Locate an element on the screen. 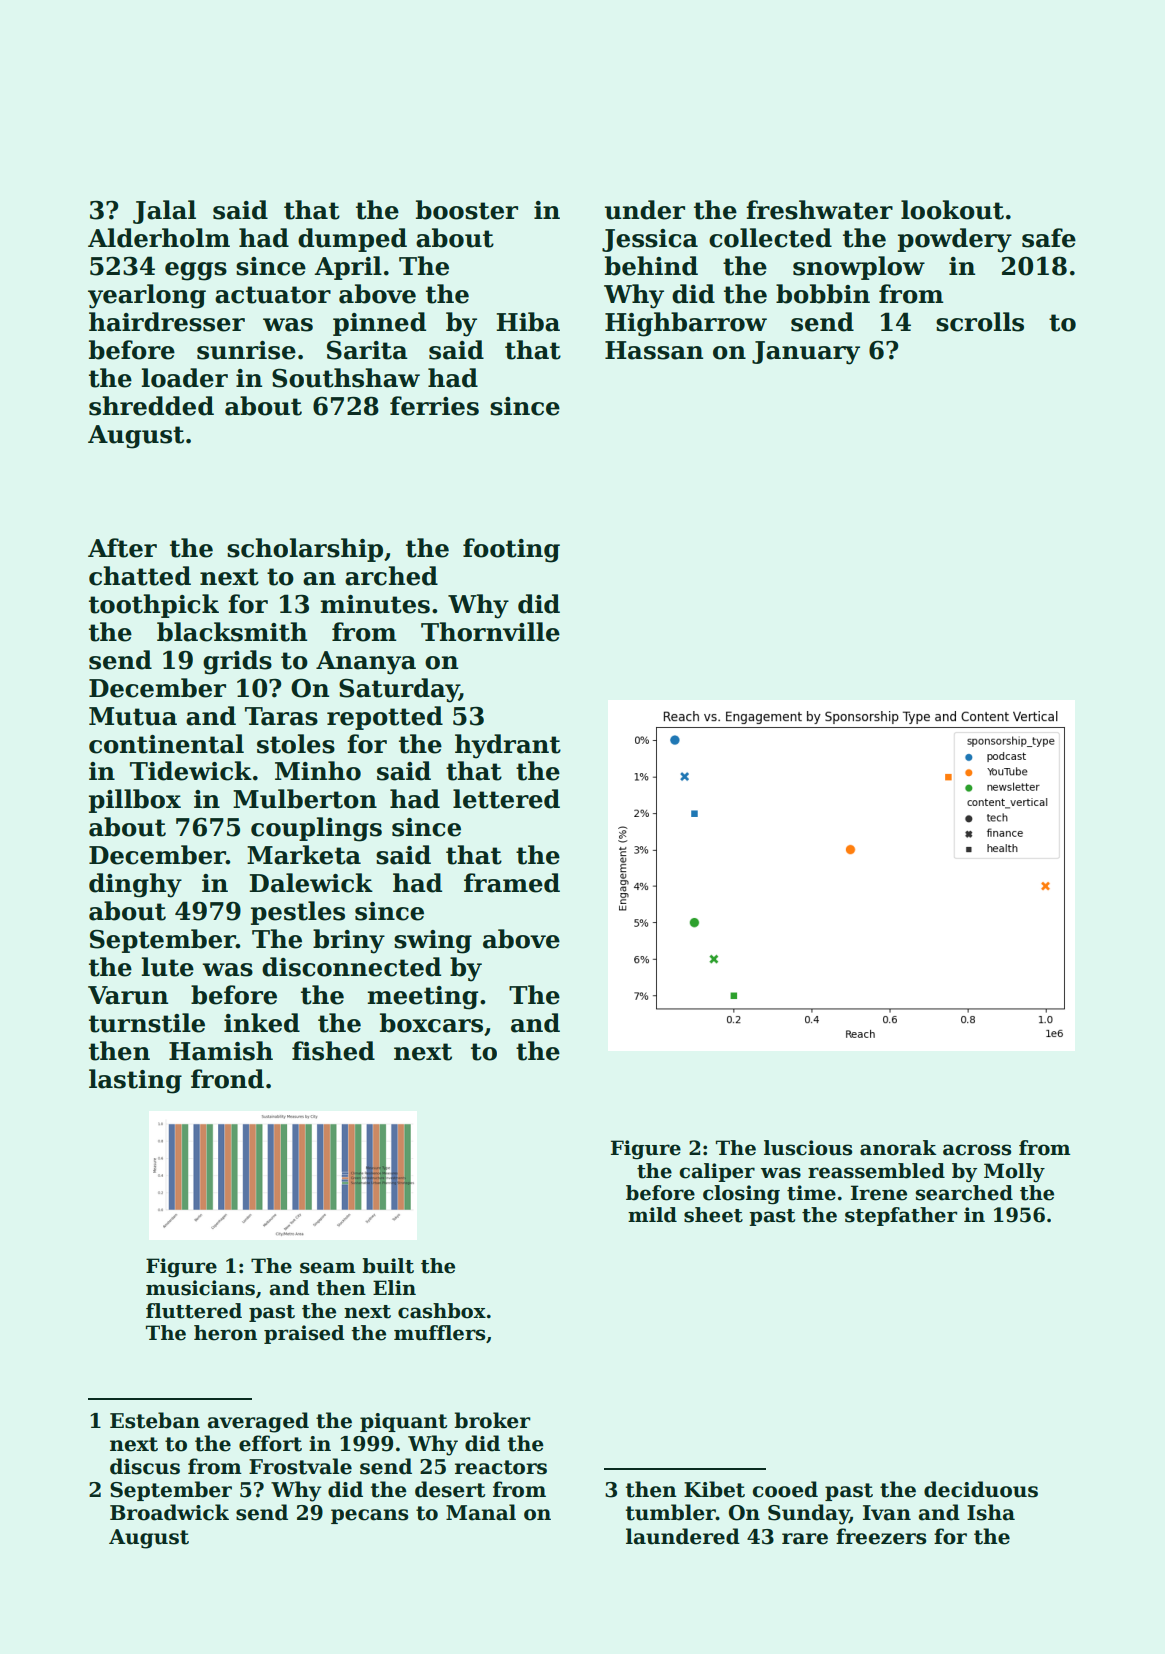 The height and width of the screenshot is (1654, 1165). ferries is located at coordinates (434, 406).
